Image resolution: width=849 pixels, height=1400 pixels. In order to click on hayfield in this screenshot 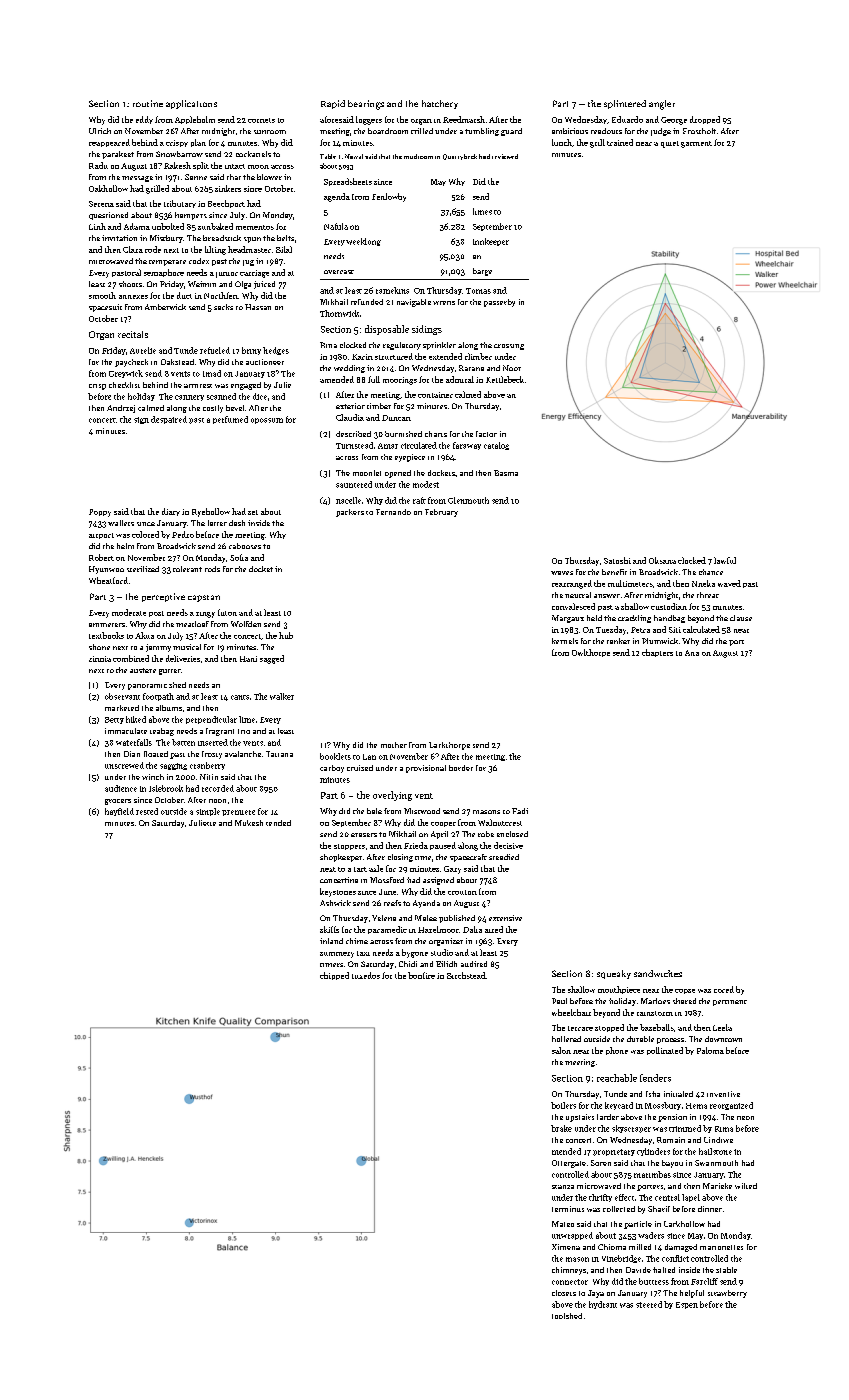, I will do `click(119, 812)`.
